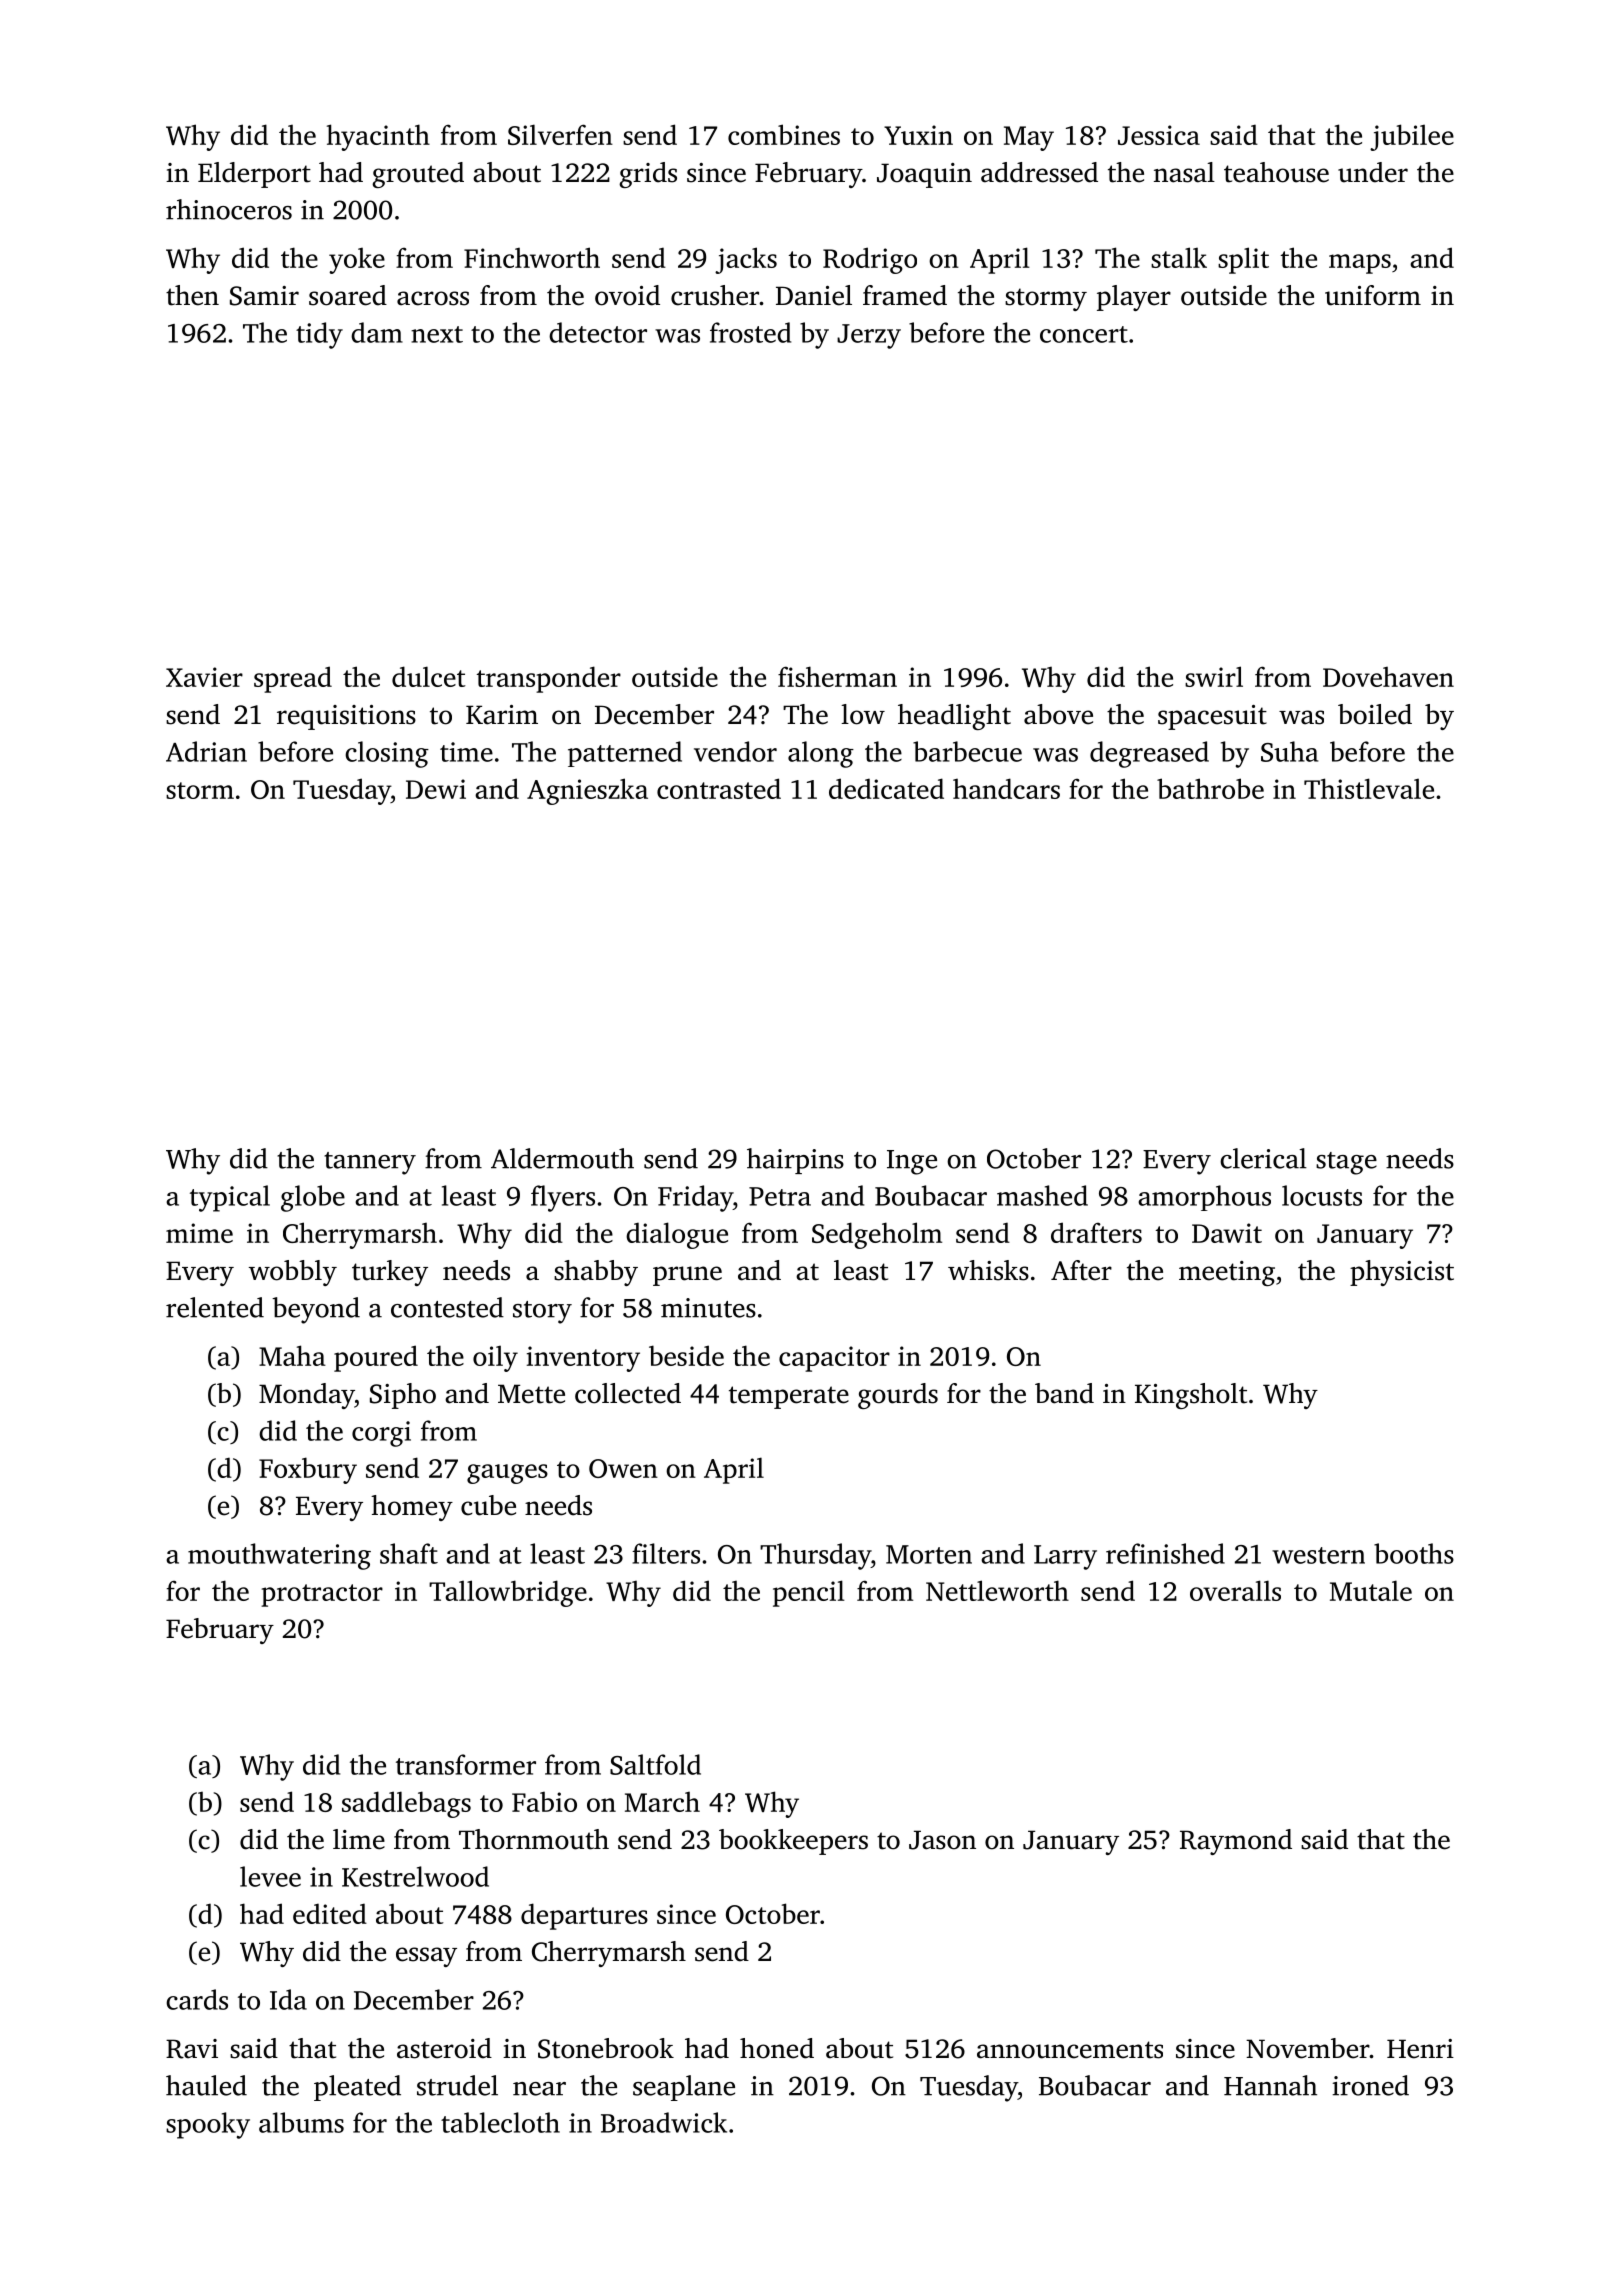 The height and width of the document is (2292, 1620). Describe the element at coordinates (548, 679) in the document. I see `transponder` at that location.
